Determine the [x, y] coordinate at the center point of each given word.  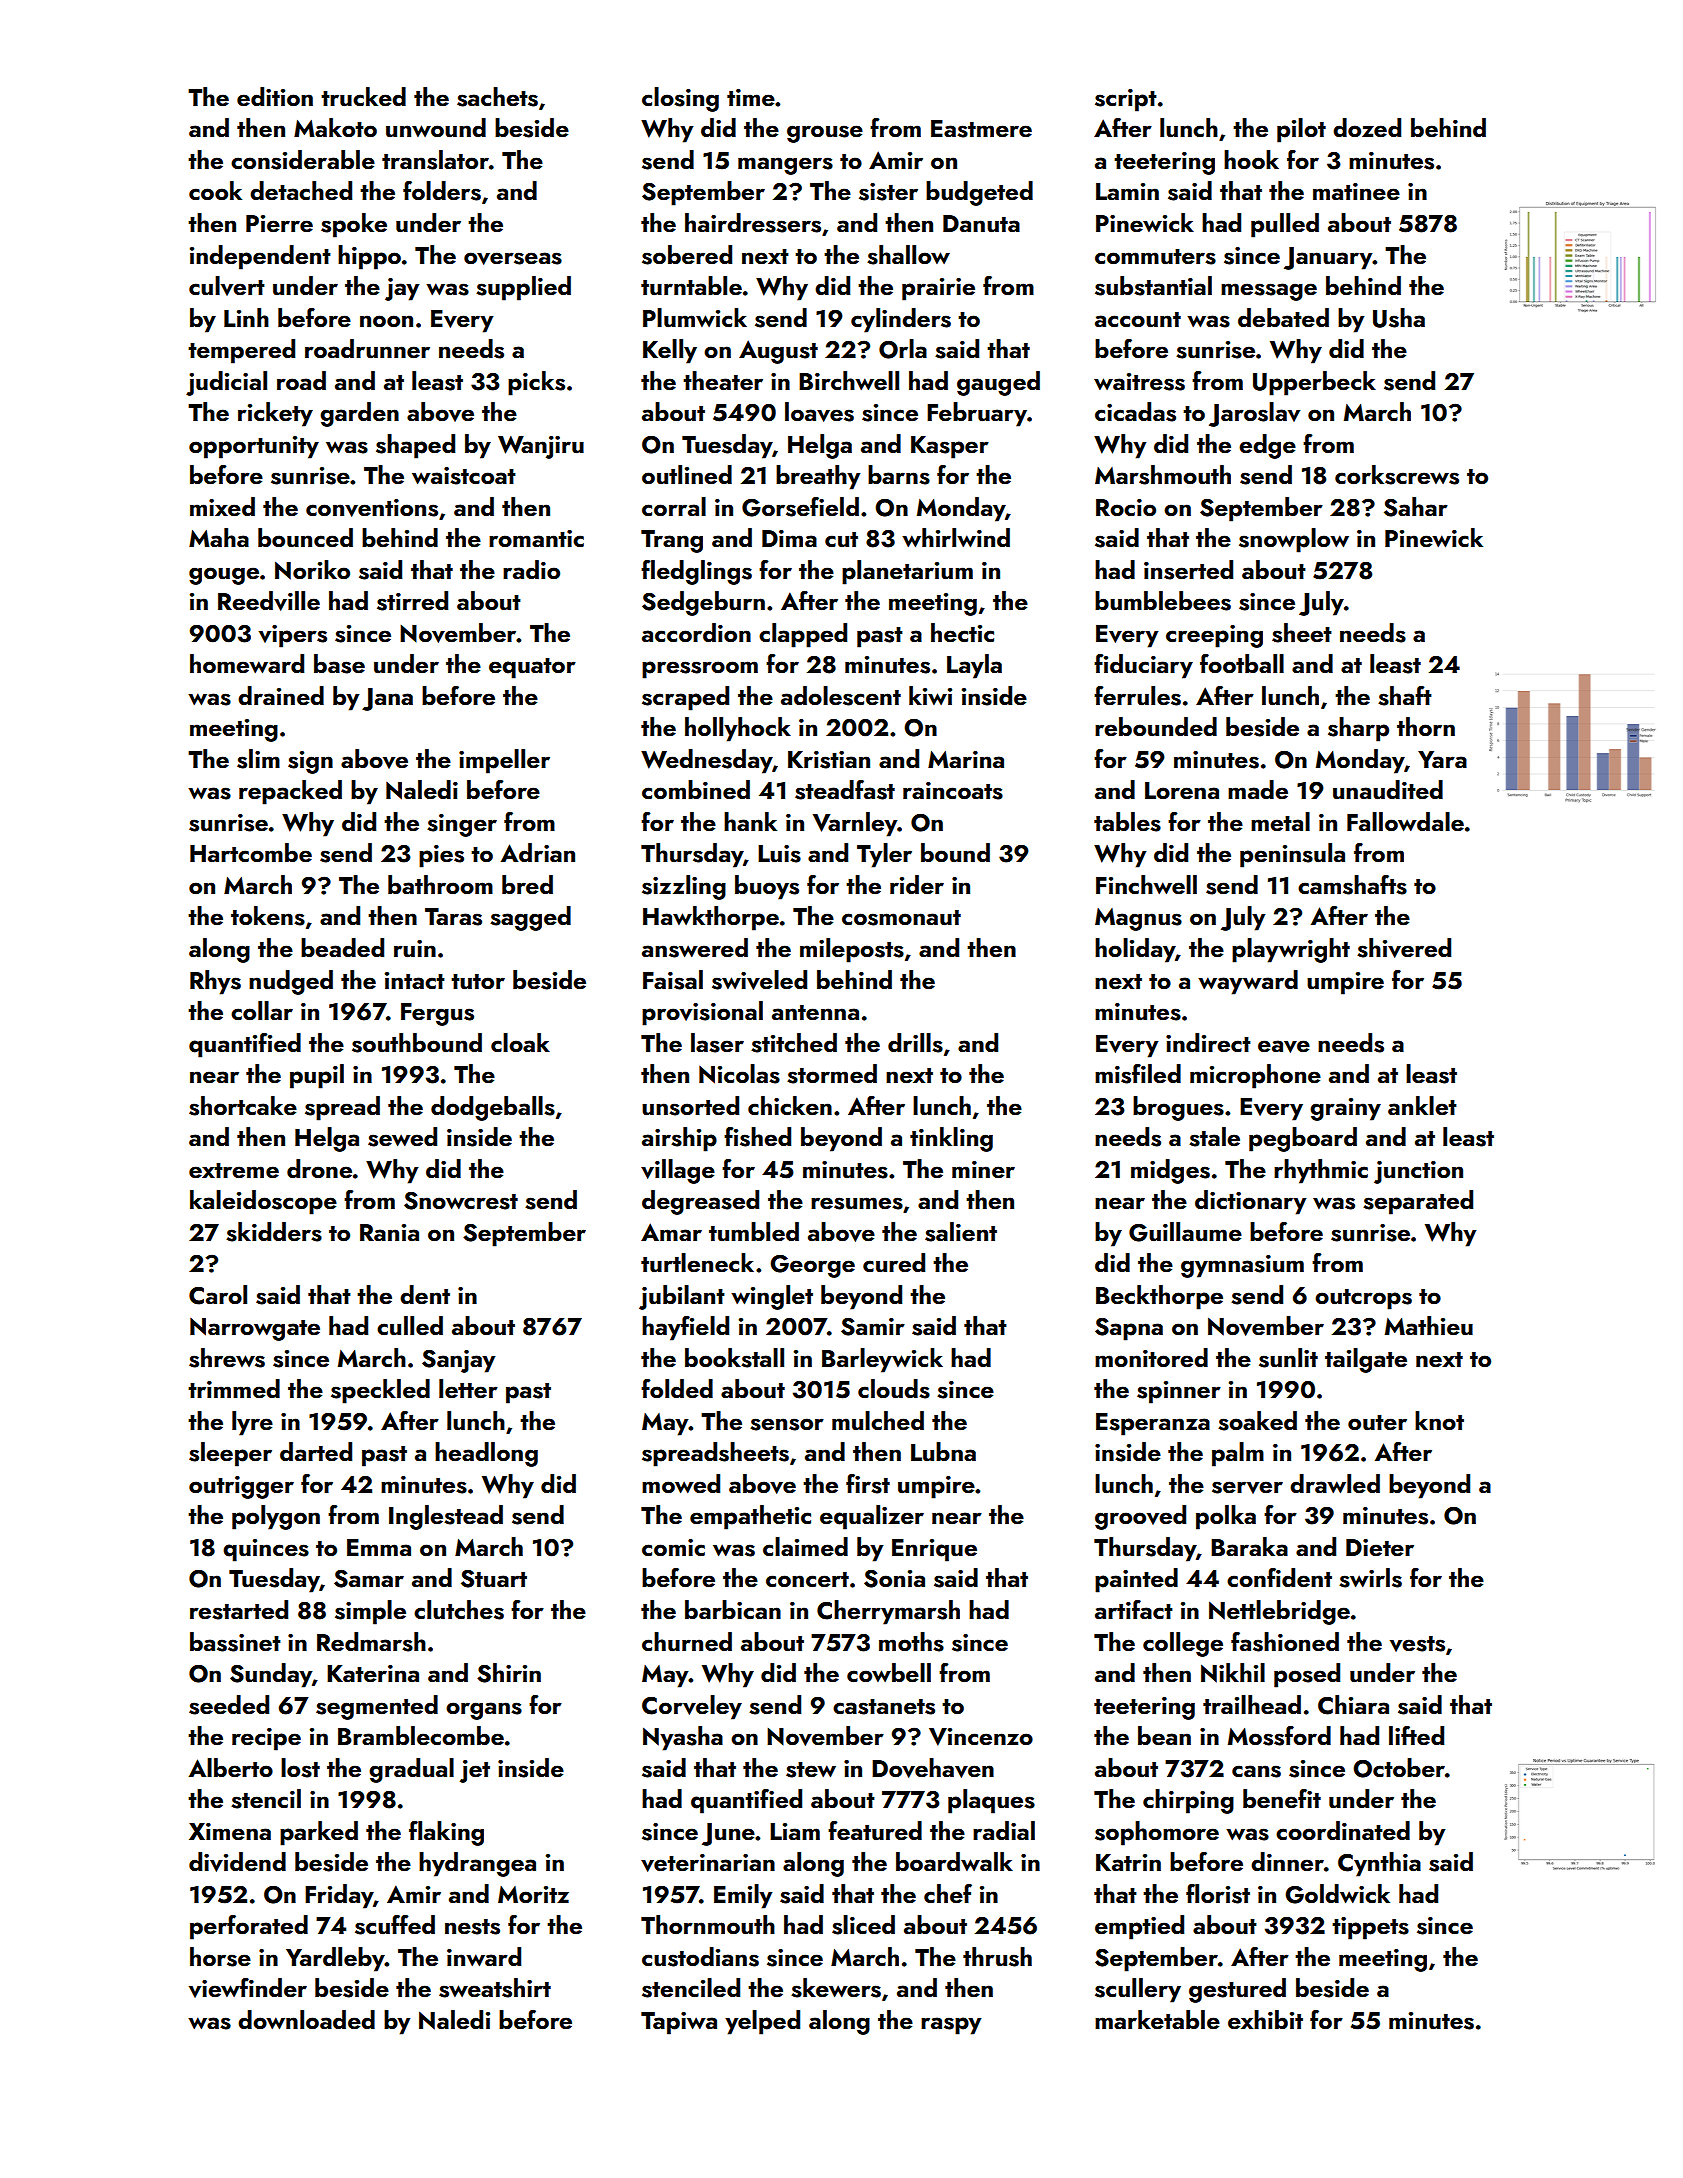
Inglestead [446, 1517]
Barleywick [882, 1360]
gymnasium [1242, 1266]
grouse [825, 134]
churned [687, 1642]
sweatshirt [495, 1988]
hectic [962, 633]
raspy [951, 2026]
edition [275, 96]
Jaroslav [1254, 414]
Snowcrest [461, 1201]
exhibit [1265, 2019]
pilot [1301, 130]
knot [1439, 1420]
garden [359, 414]
